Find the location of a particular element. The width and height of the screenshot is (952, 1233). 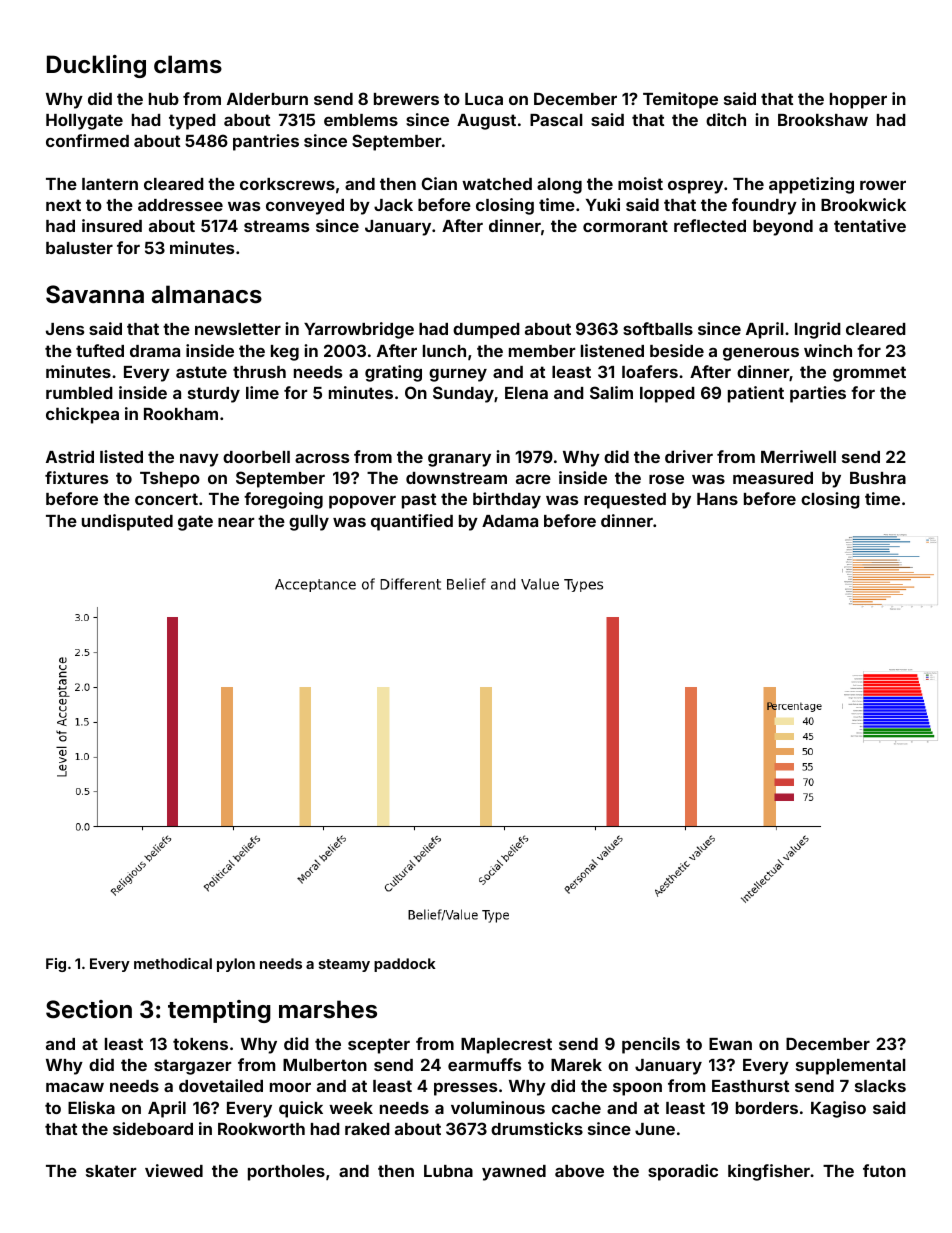

paddock is located at coordinates (405, 965).
